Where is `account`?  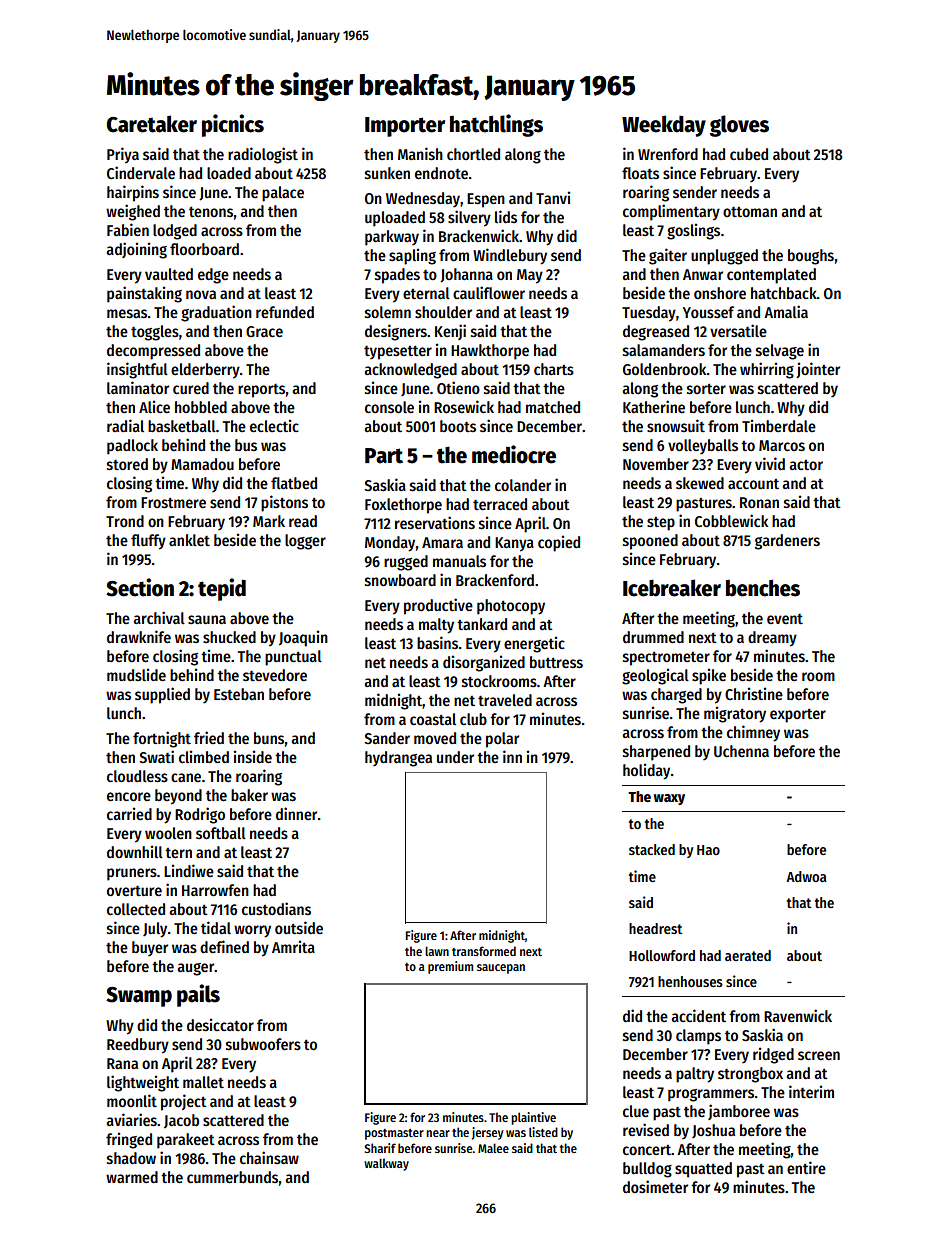 account is located at coordinates (753, 484).
